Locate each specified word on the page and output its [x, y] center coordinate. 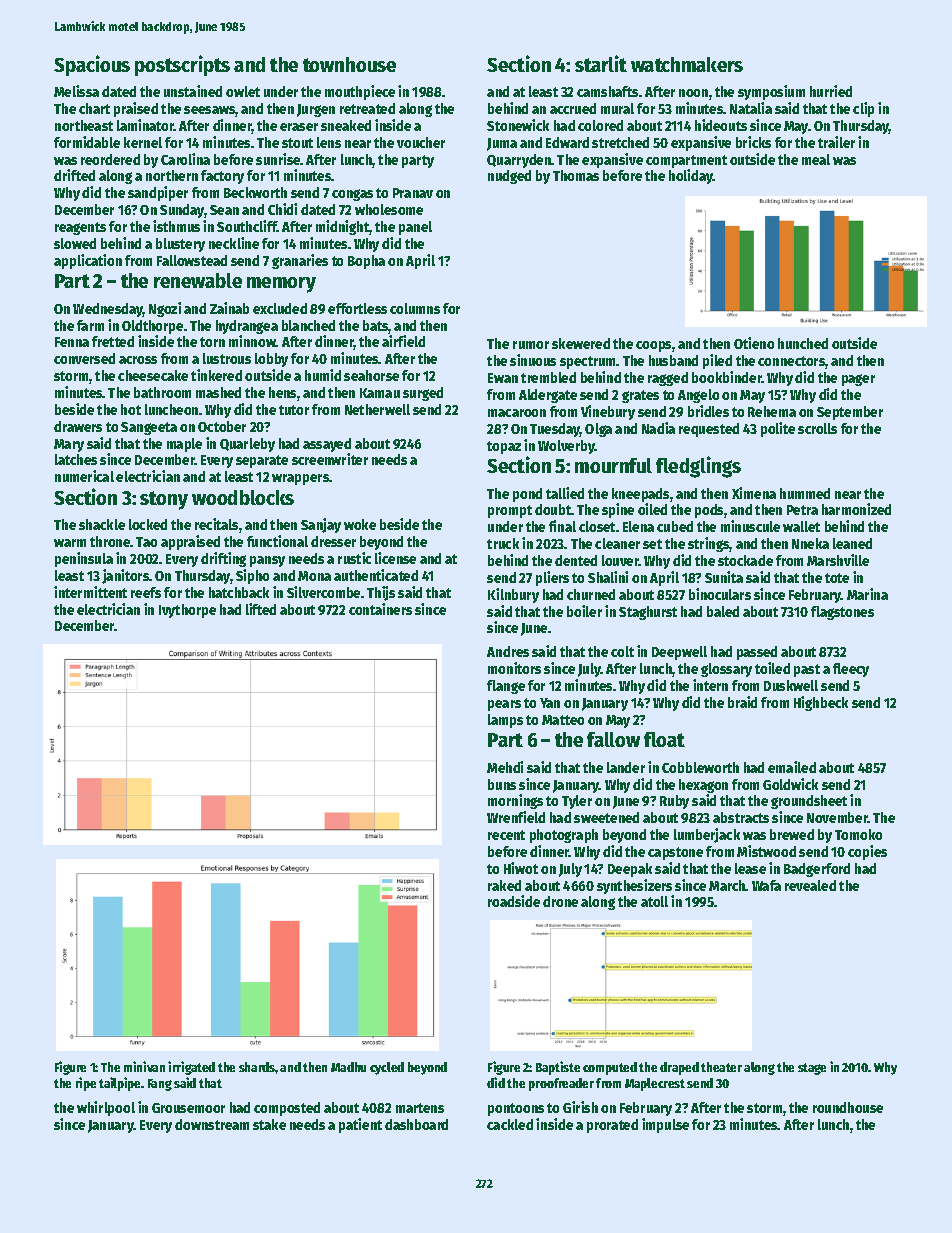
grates [640, 396]
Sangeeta [149, 428]
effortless [357, 308]
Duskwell [791, 685]
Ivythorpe [187, 611]
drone [560, 901]
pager [858, 380]
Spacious [92, 65]
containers [380, 609]
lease [750, 868]
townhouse [349, 64]
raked [504, 885]
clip [863, 109]
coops [653, 346]
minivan [144, 1066]
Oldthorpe [152, 327]
